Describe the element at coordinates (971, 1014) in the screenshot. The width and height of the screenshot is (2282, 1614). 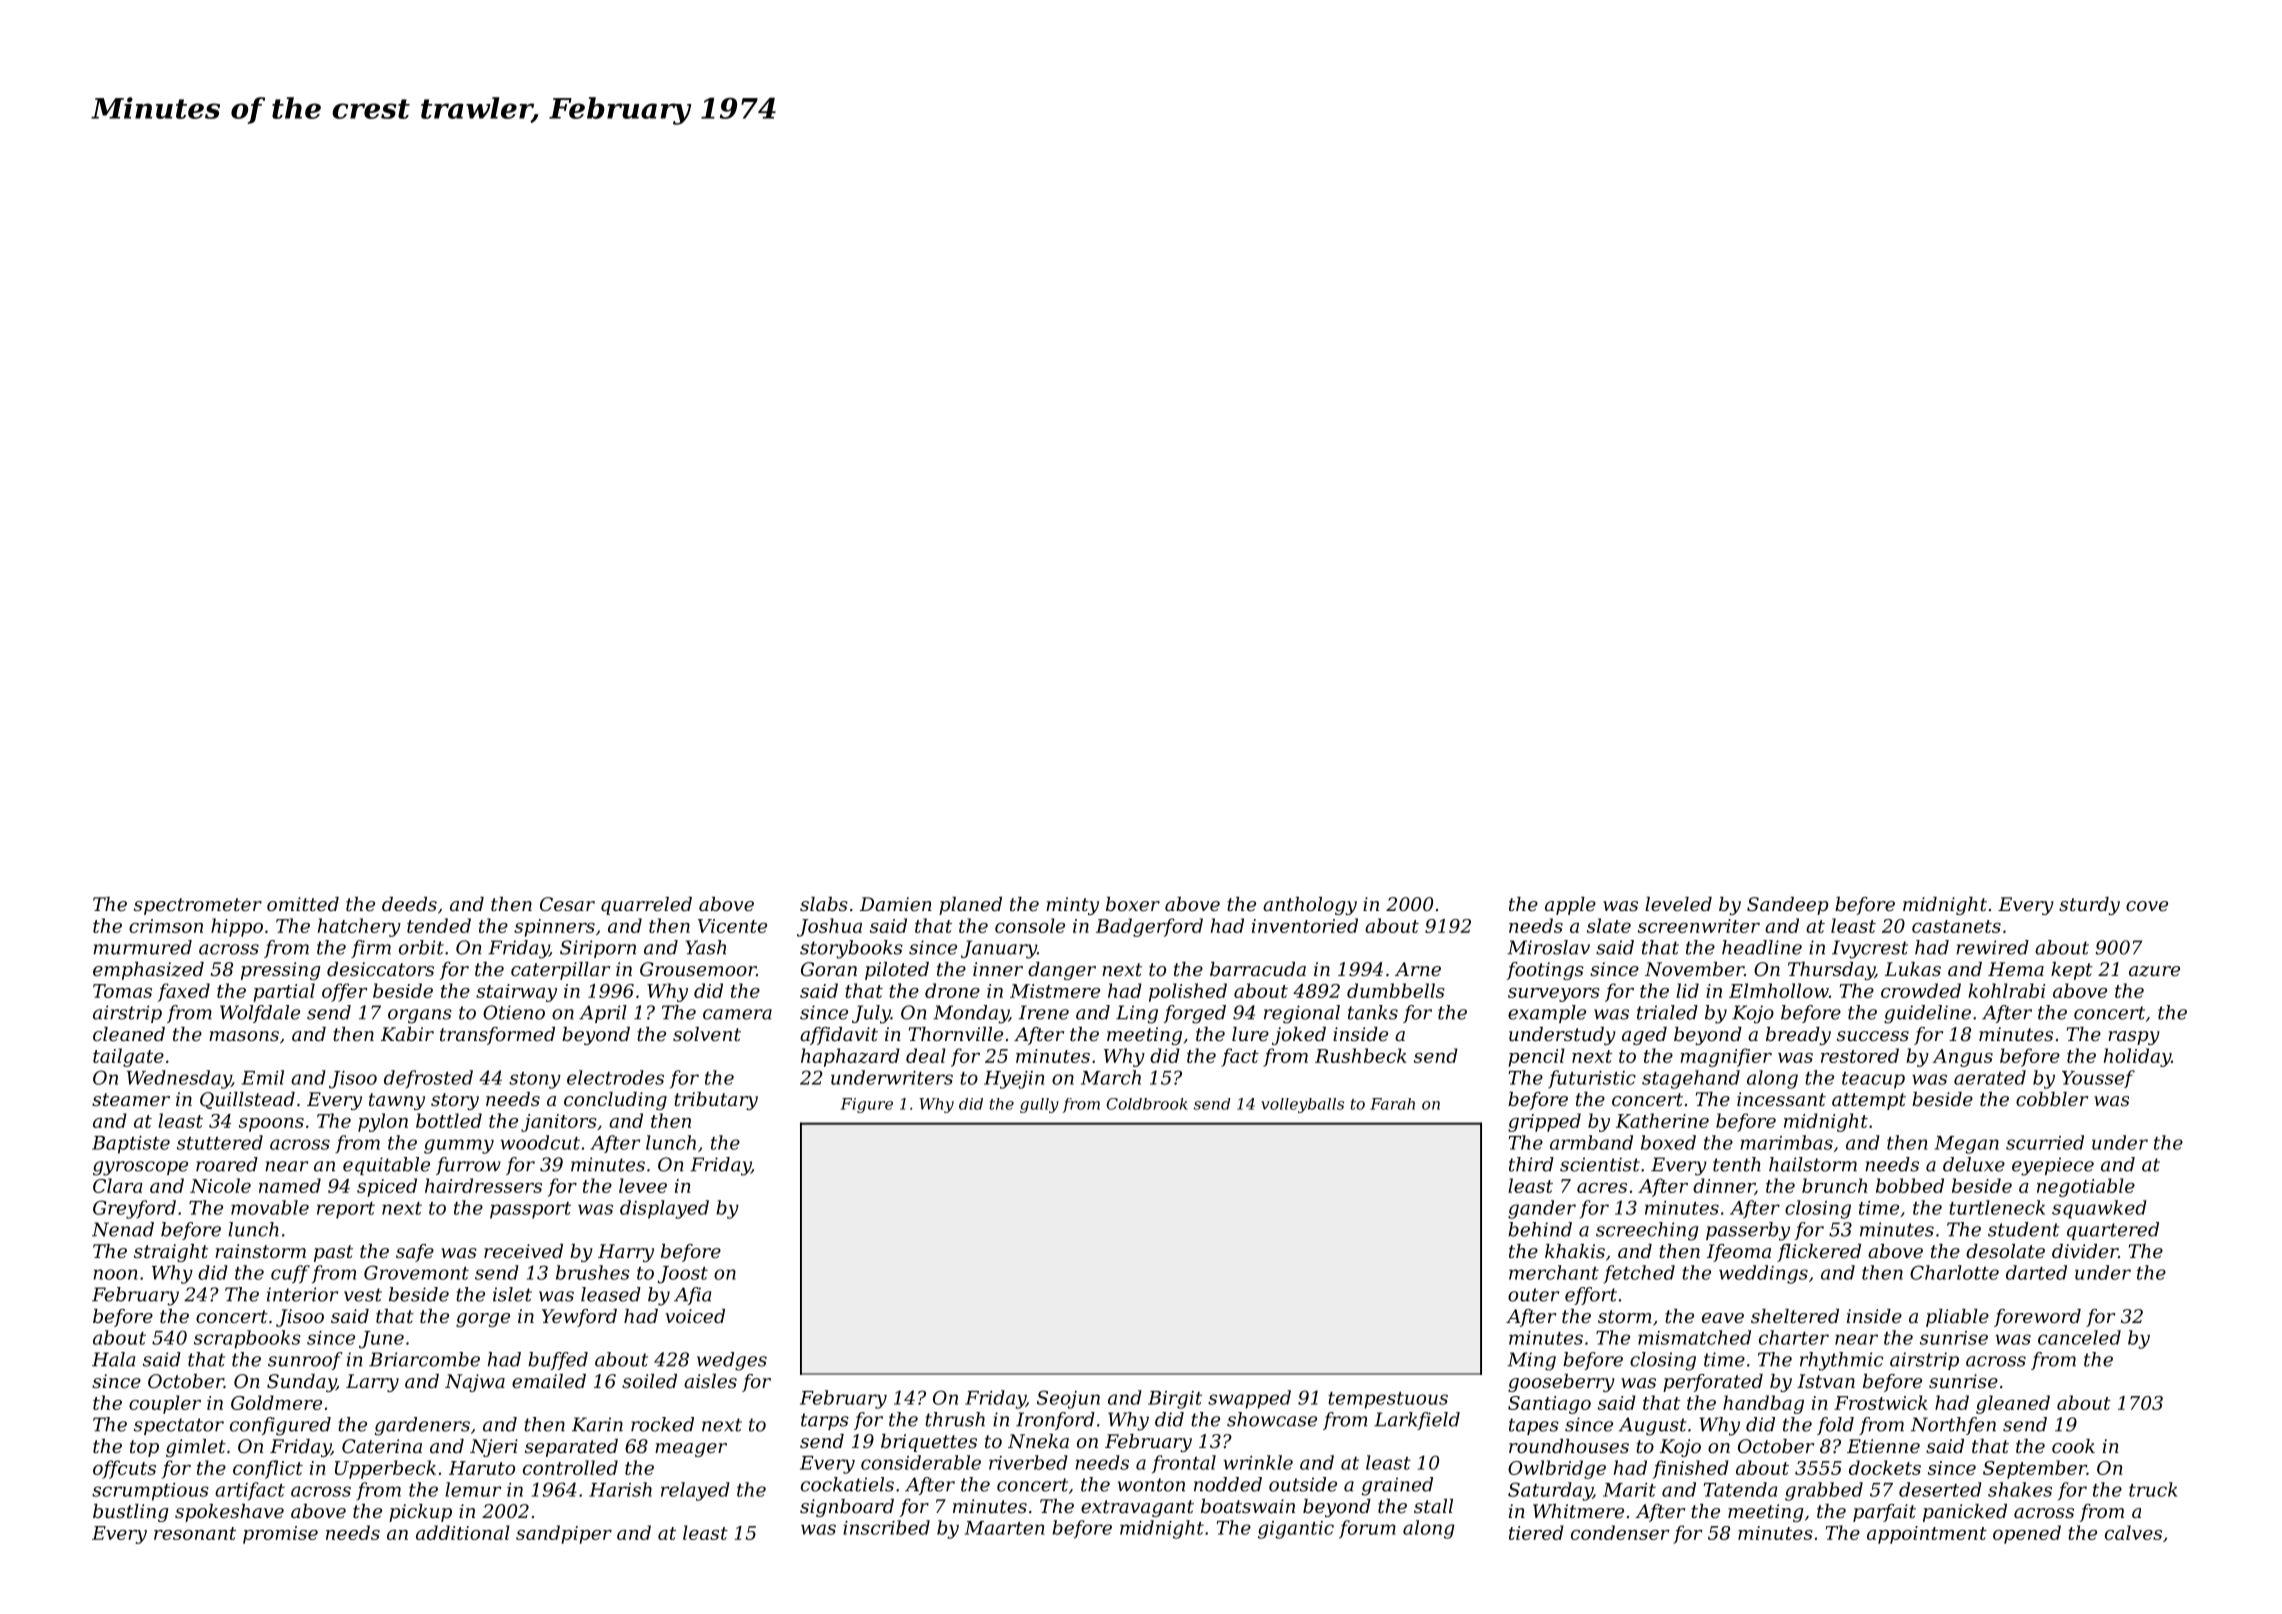
I see `Monday` at that location.
